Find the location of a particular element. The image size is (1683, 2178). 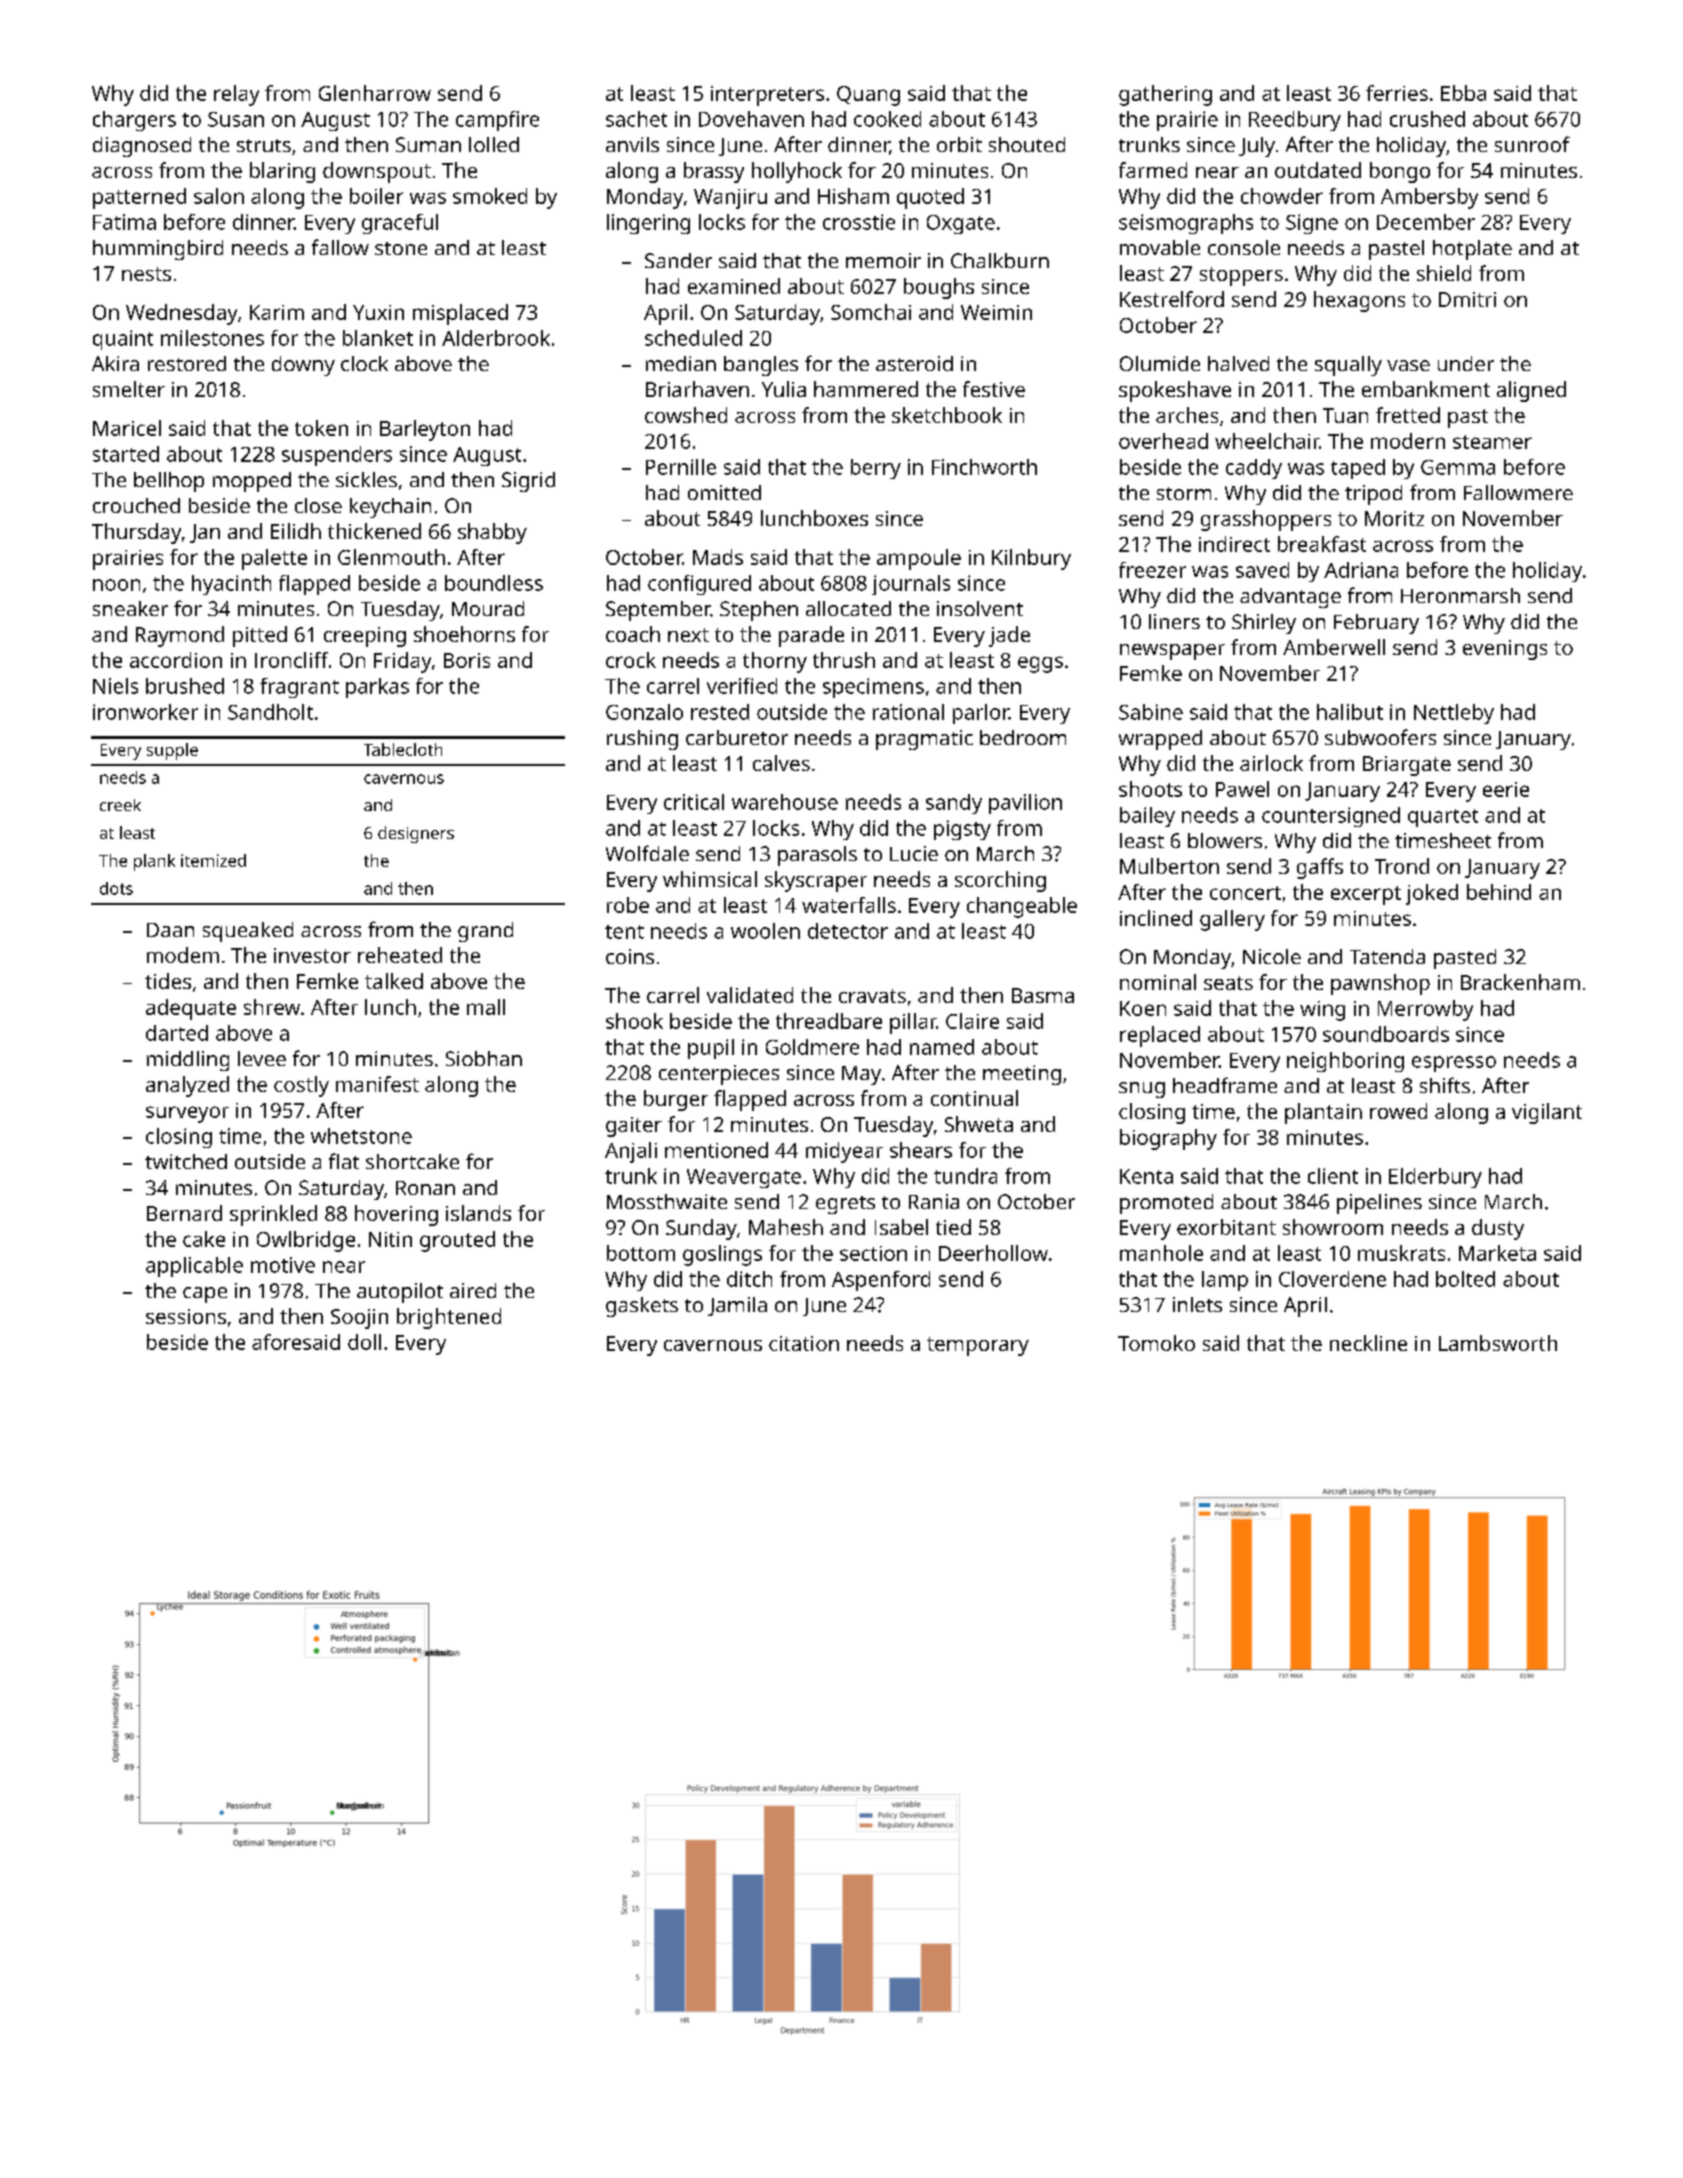

Shweta is located at coordinates (979, 1124).
